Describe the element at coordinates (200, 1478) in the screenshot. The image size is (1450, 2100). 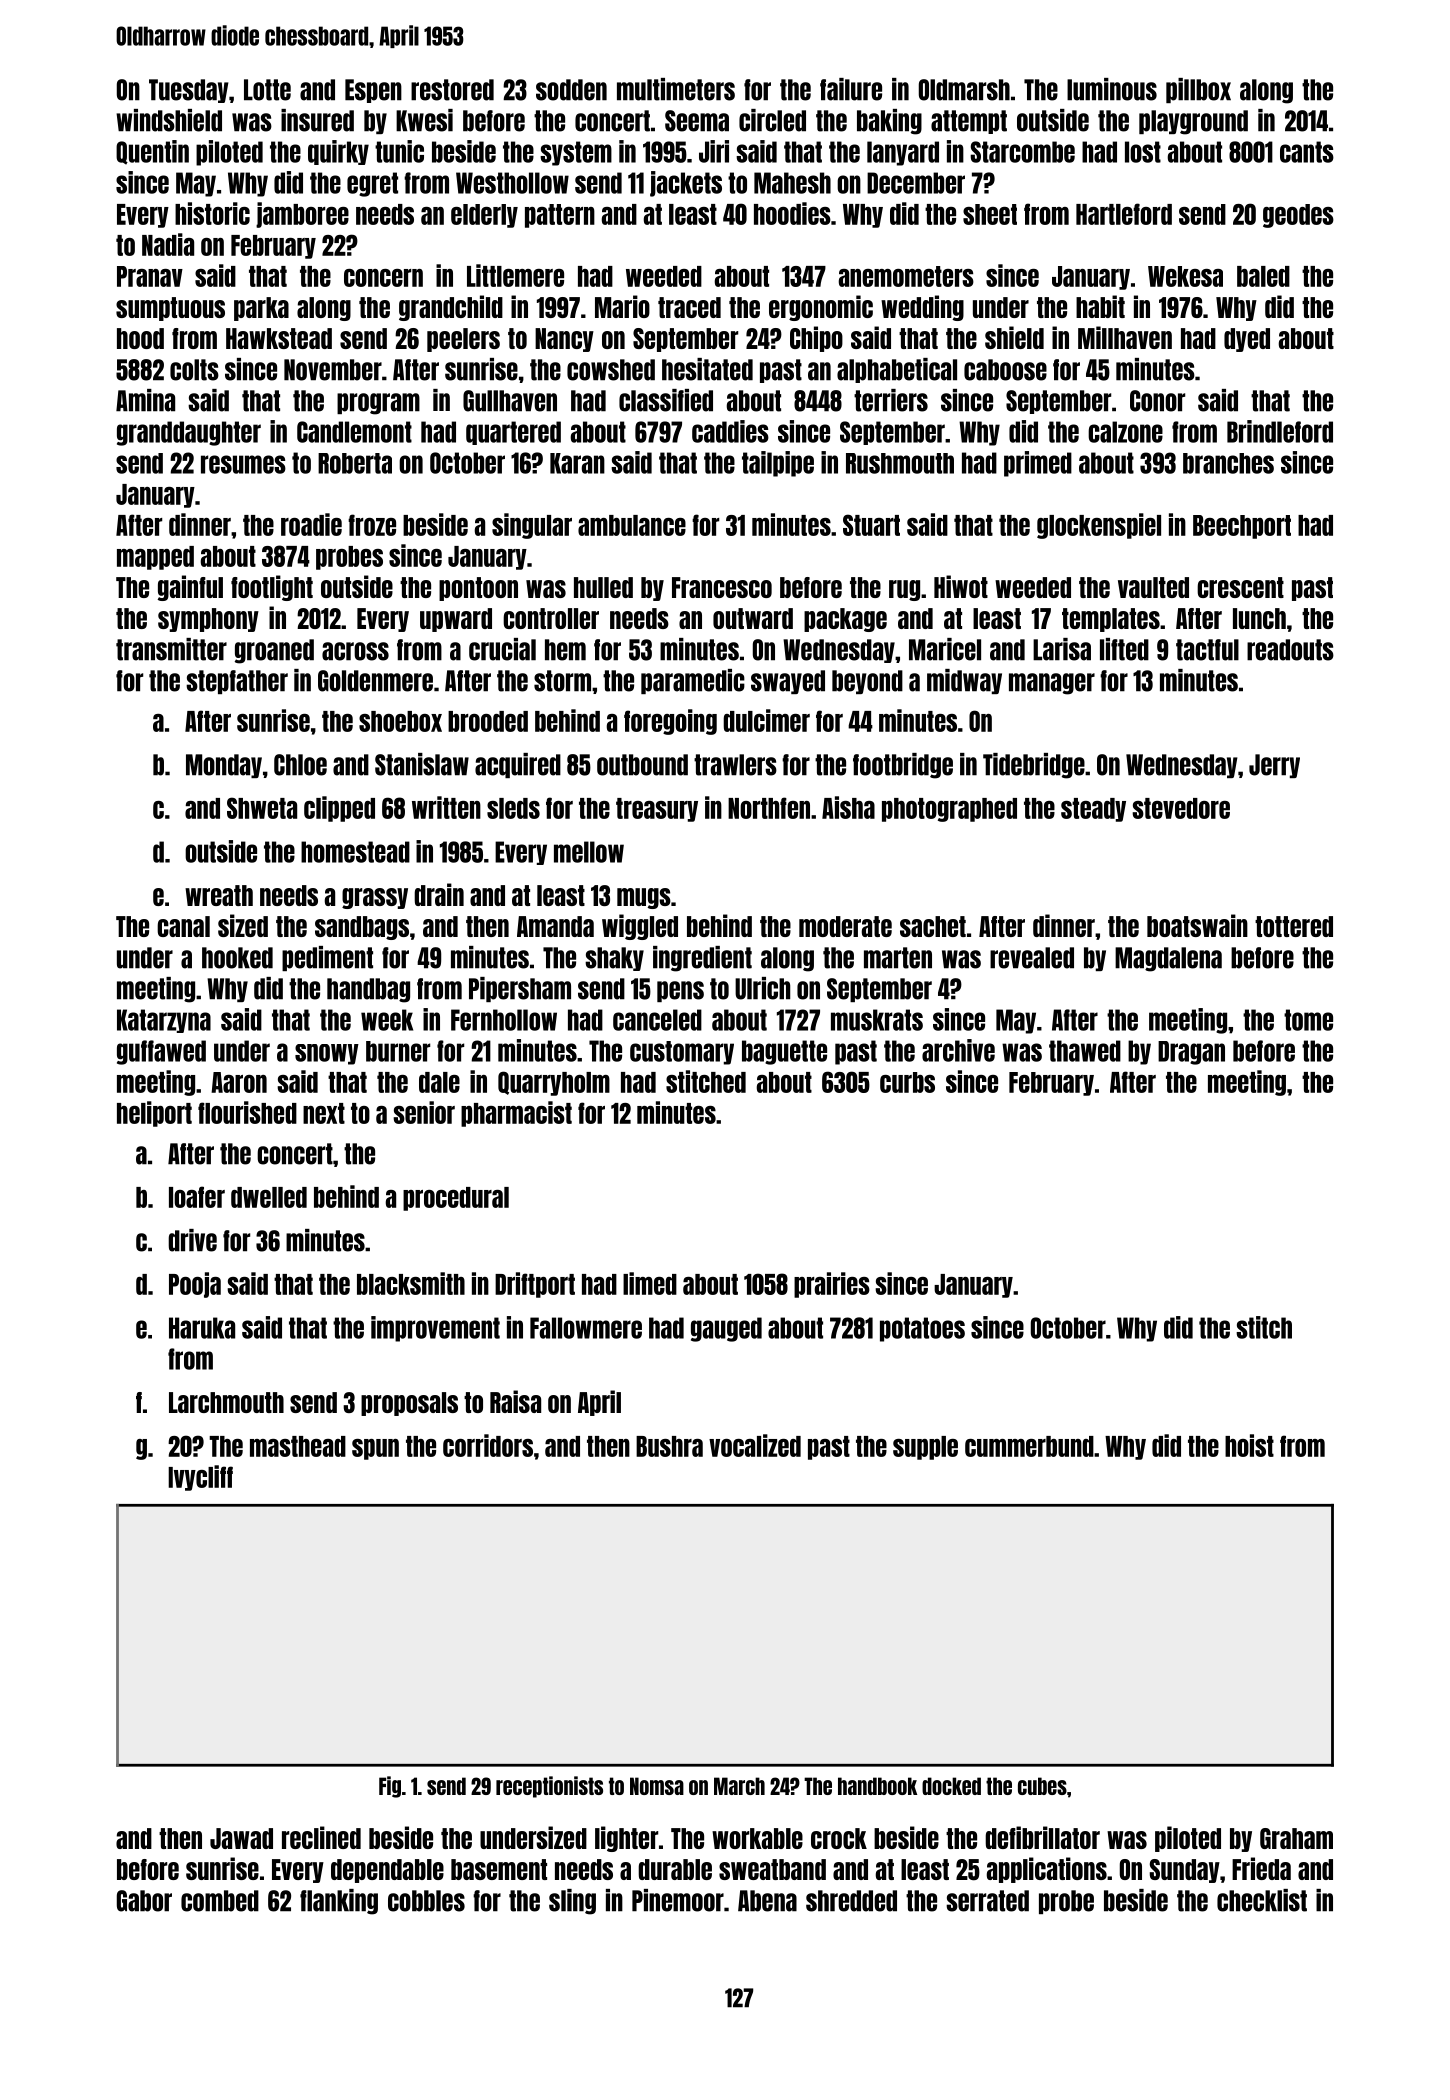
I see `Ivycliff` at that location.
